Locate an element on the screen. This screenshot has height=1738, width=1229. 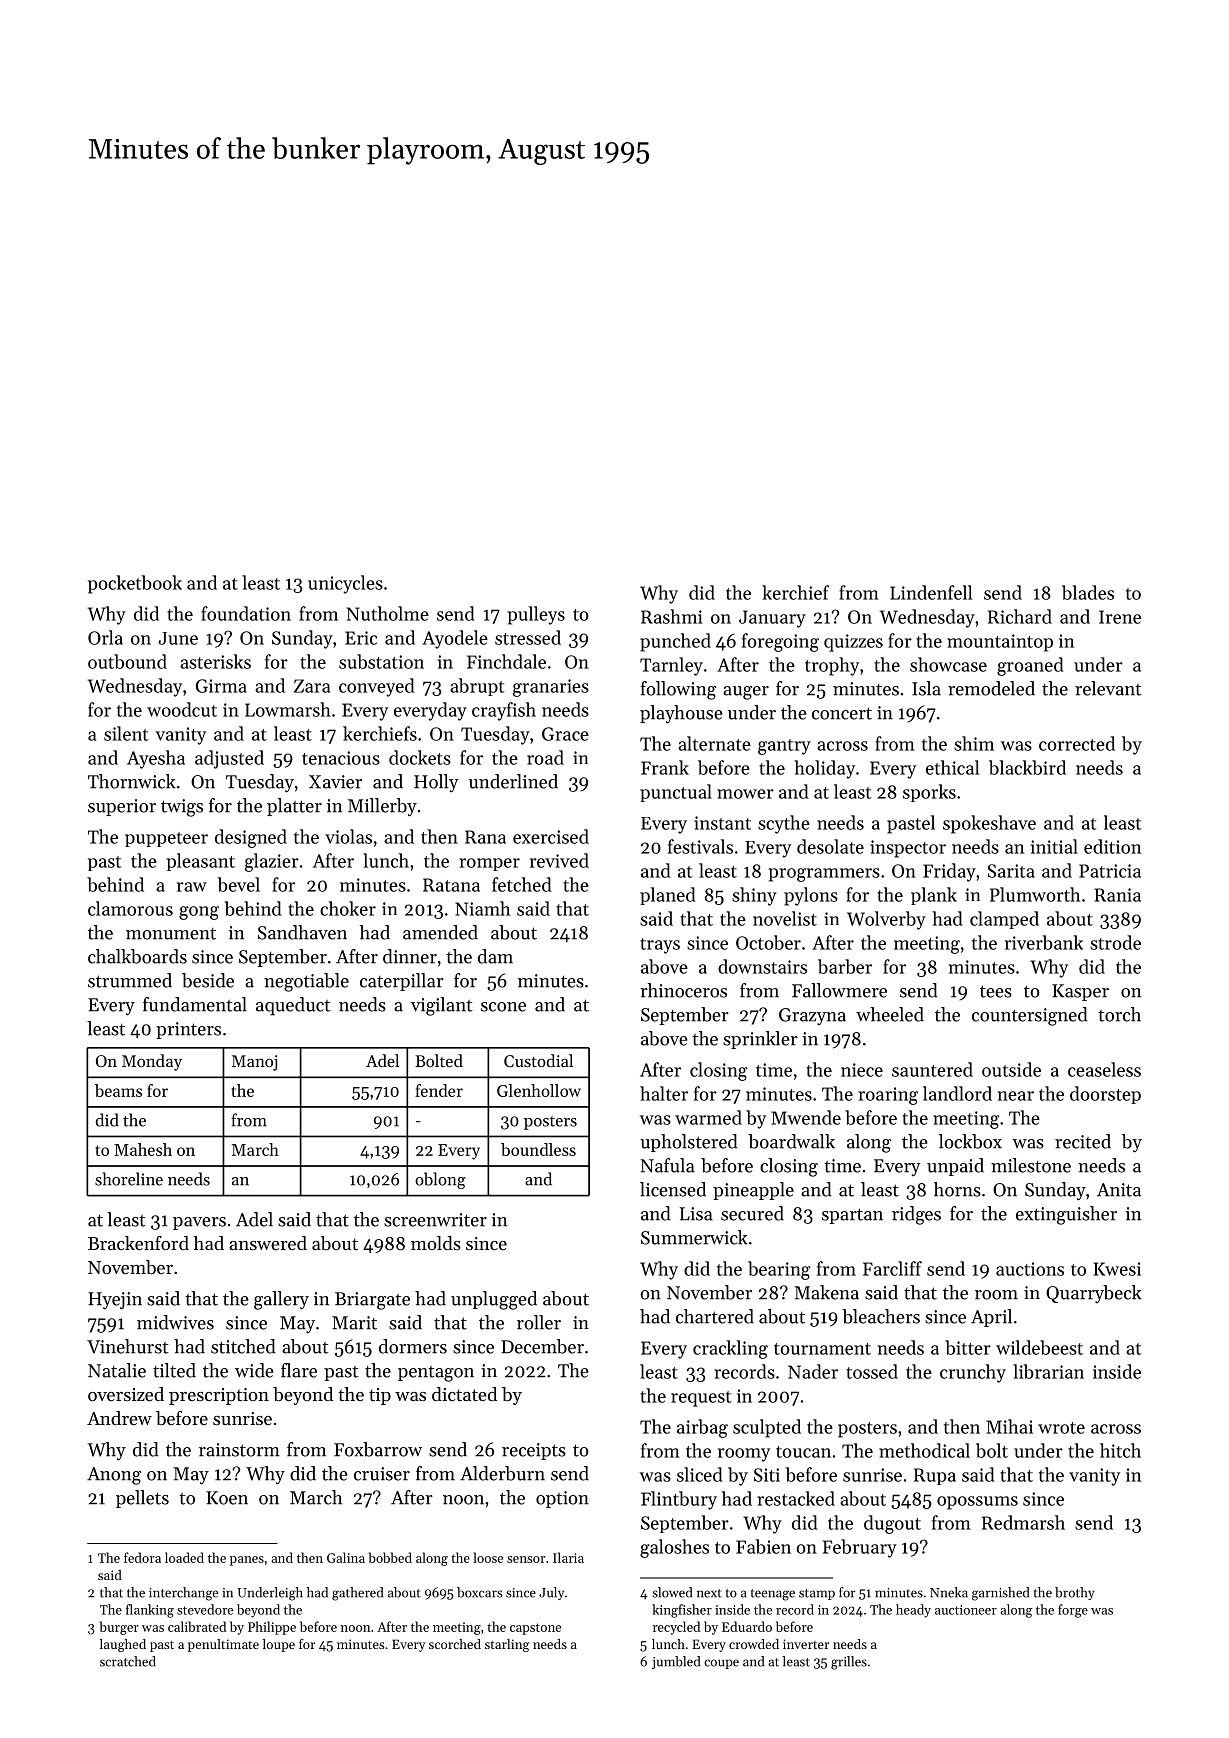
outbound is located at coordinates (127, 661).
